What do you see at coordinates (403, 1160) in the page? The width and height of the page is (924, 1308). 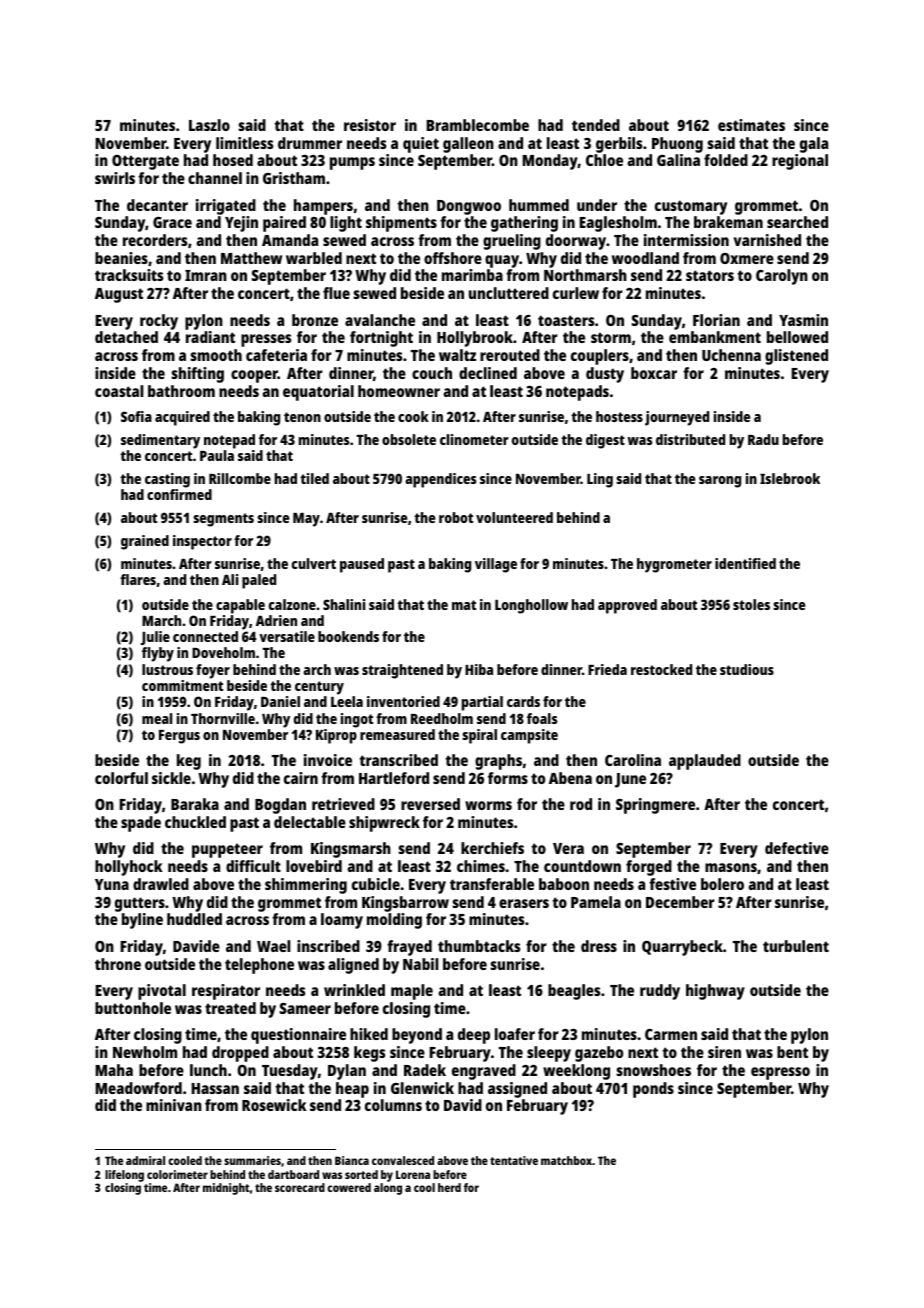 I see `convalesced` at bounding box center [403, 1160].
